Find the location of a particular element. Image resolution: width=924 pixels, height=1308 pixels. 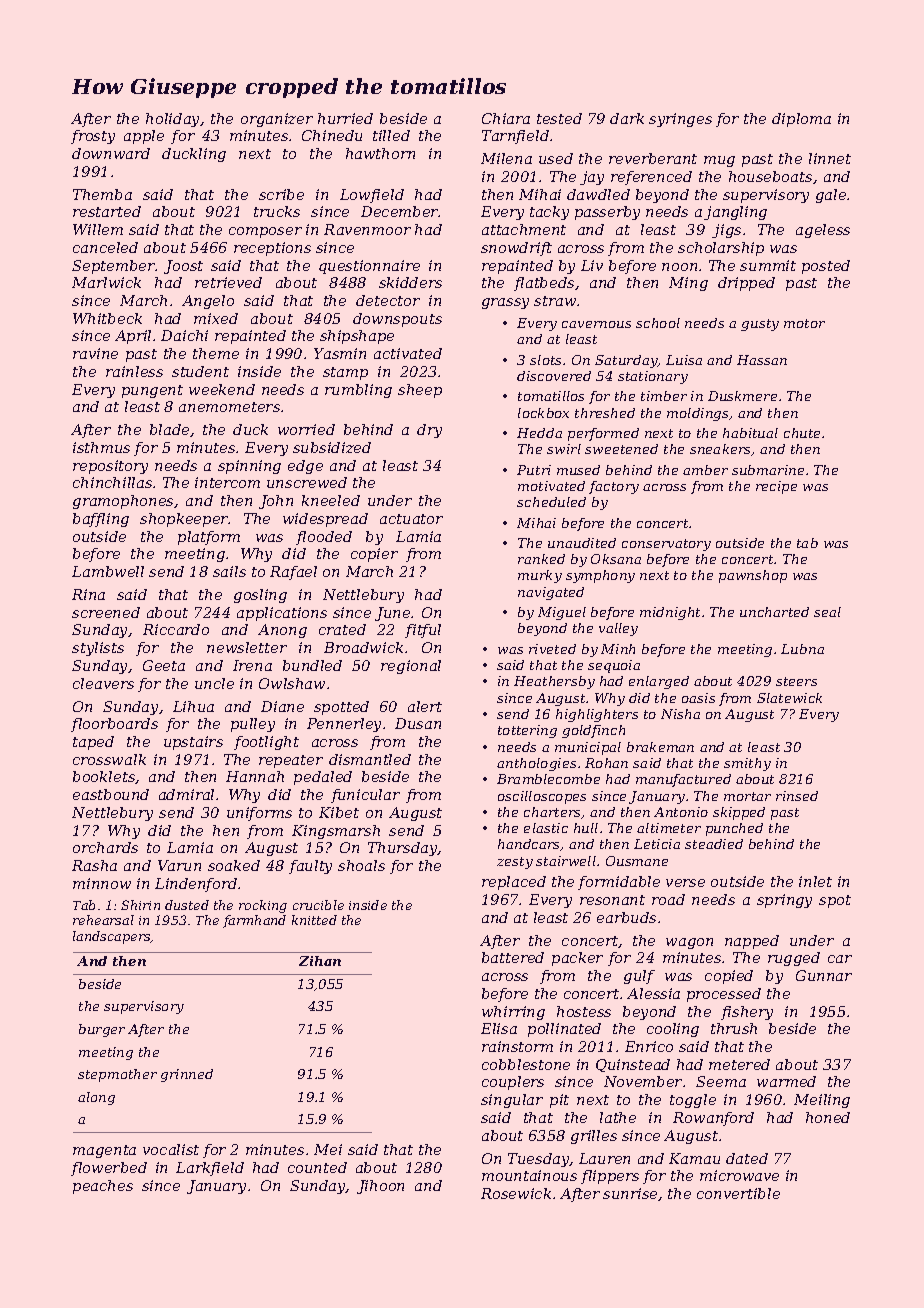

peaches is located at coordinates (103, 1187).
